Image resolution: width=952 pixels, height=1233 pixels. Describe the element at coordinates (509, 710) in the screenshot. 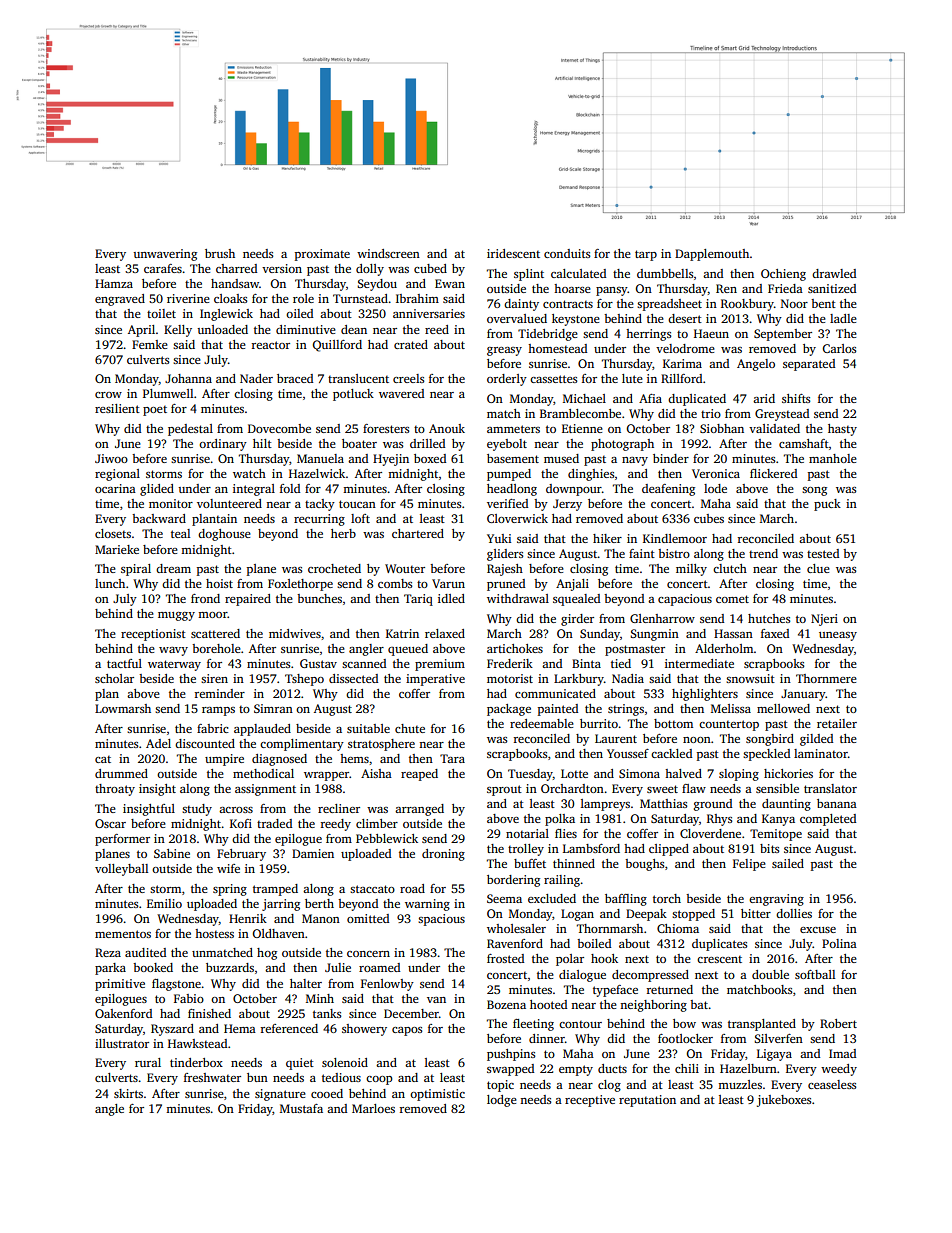

I see `package` at that location.
